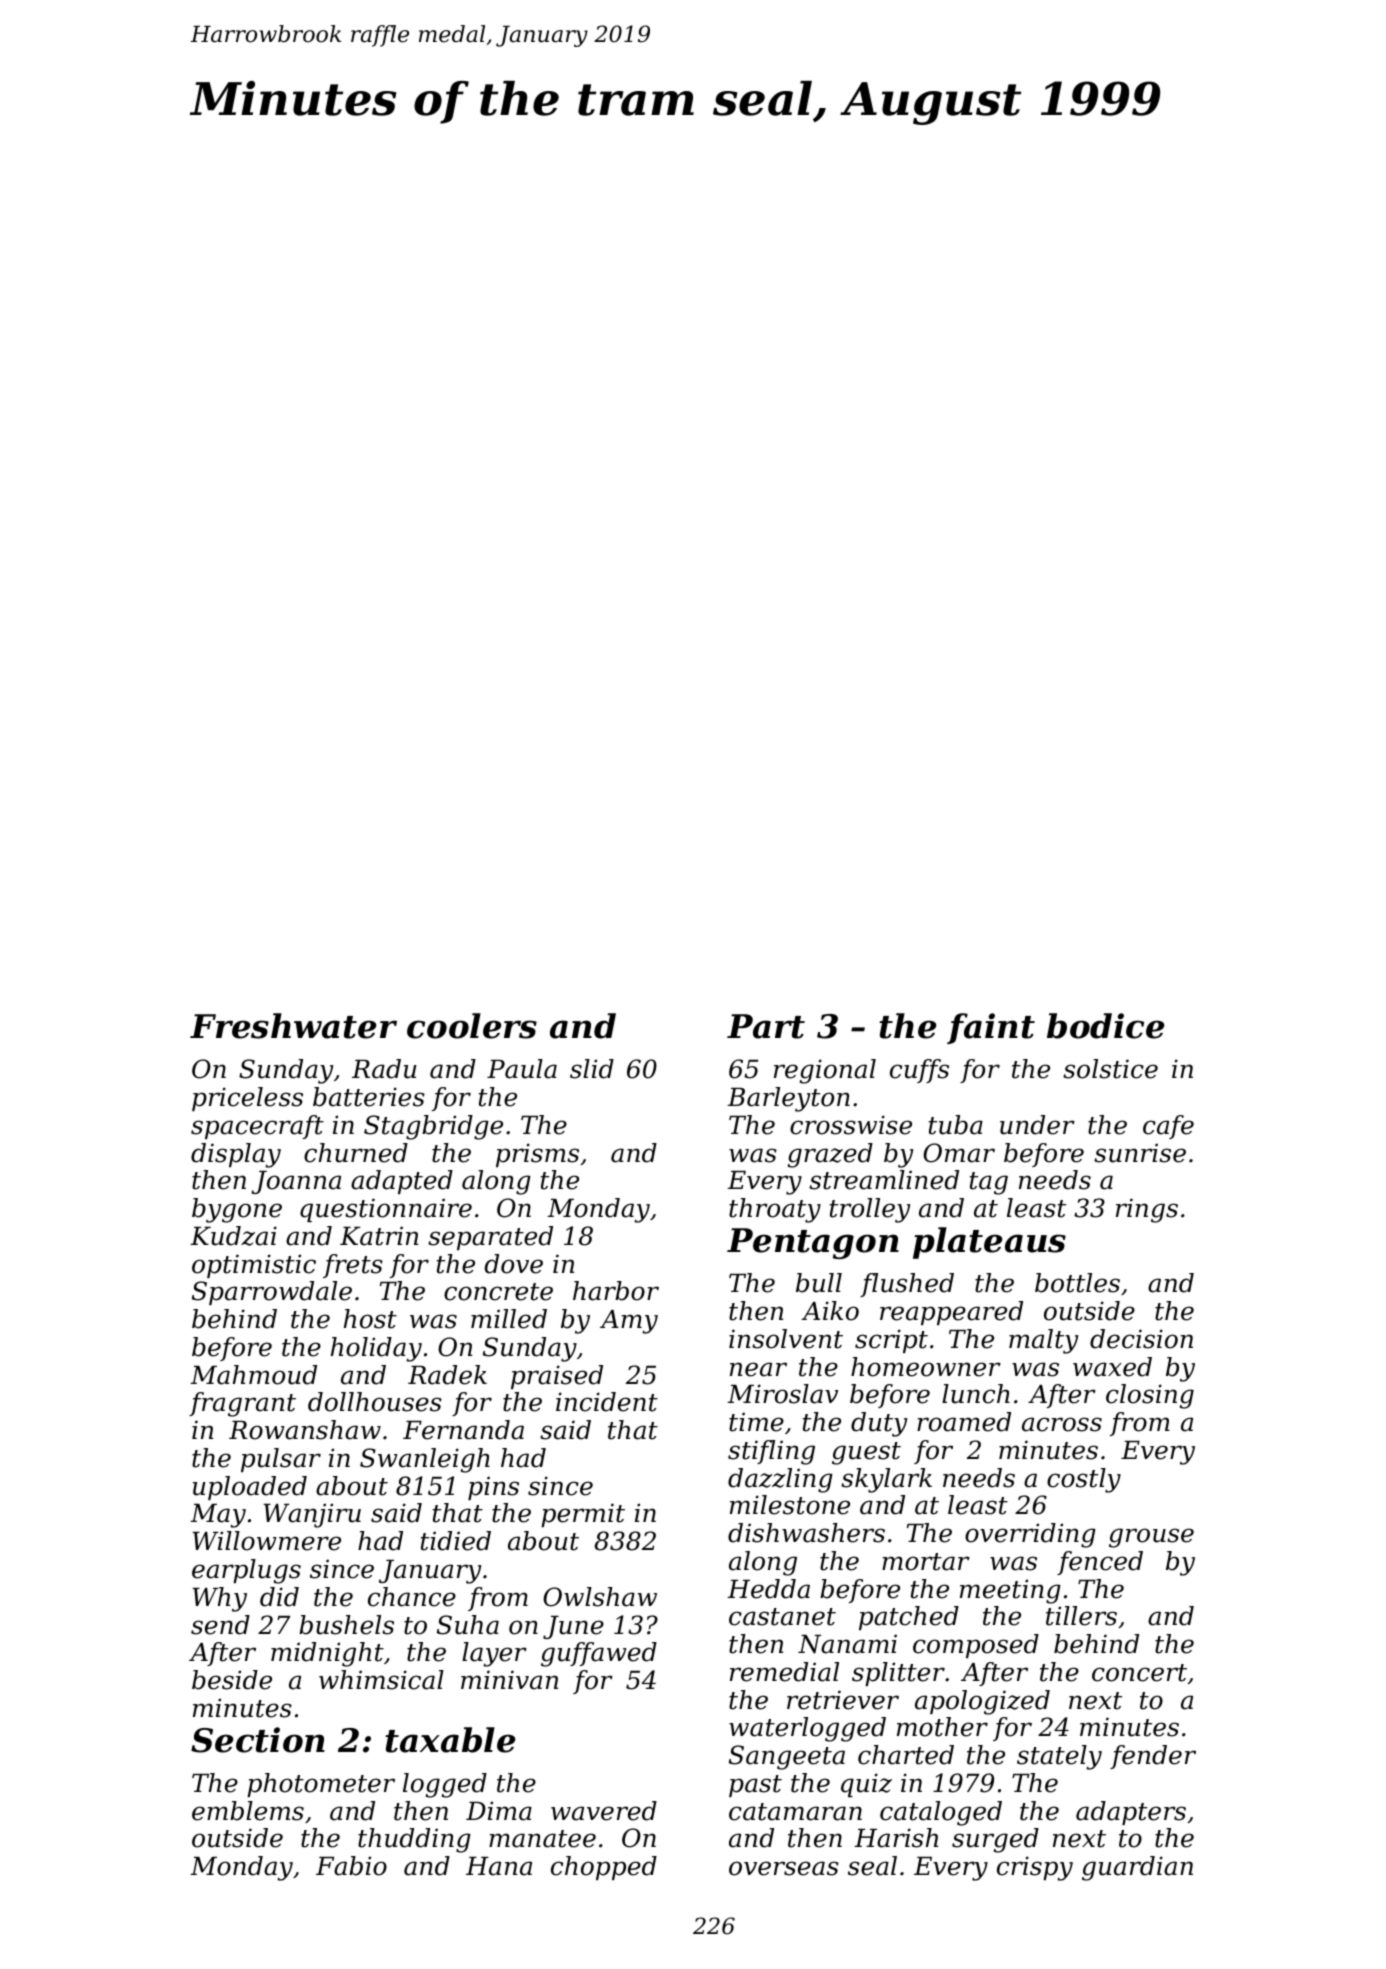 The image size is (1386, 1969). I want to click on taxable, so click(450, 1740).
